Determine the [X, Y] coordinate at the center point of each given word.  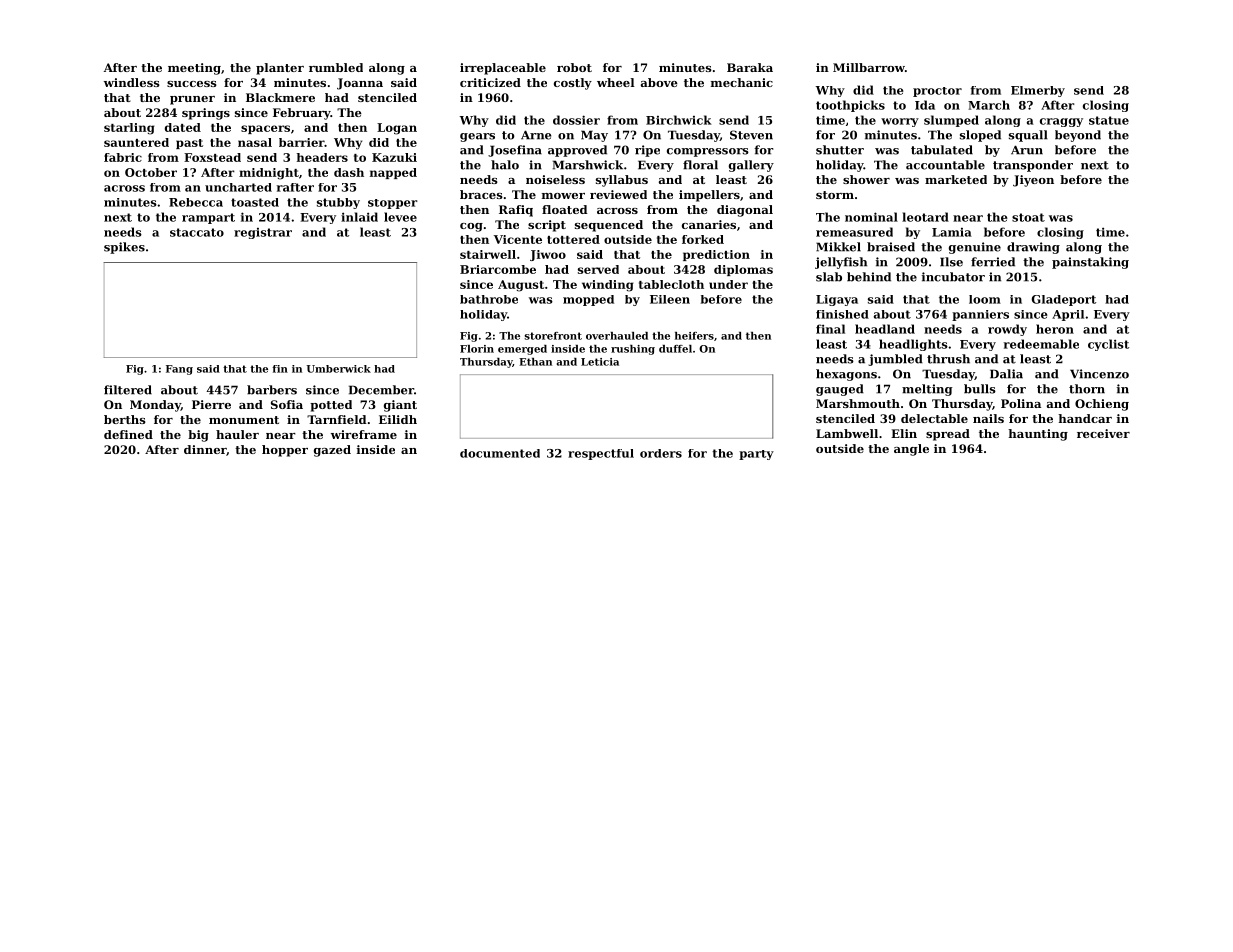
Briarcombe [498, 269]
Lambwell [847, 433]
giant [400, 406]
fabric [123, 157]
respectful [601, 454]
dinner [205, 449]
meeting [194, 69]
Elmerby [1038, 91]
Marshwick [588, 165]
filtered [128, 390]
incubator [953, 277]
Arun [1027, 150]
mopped [588, 300]
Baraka [750, 67]
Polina [1021, 403]
